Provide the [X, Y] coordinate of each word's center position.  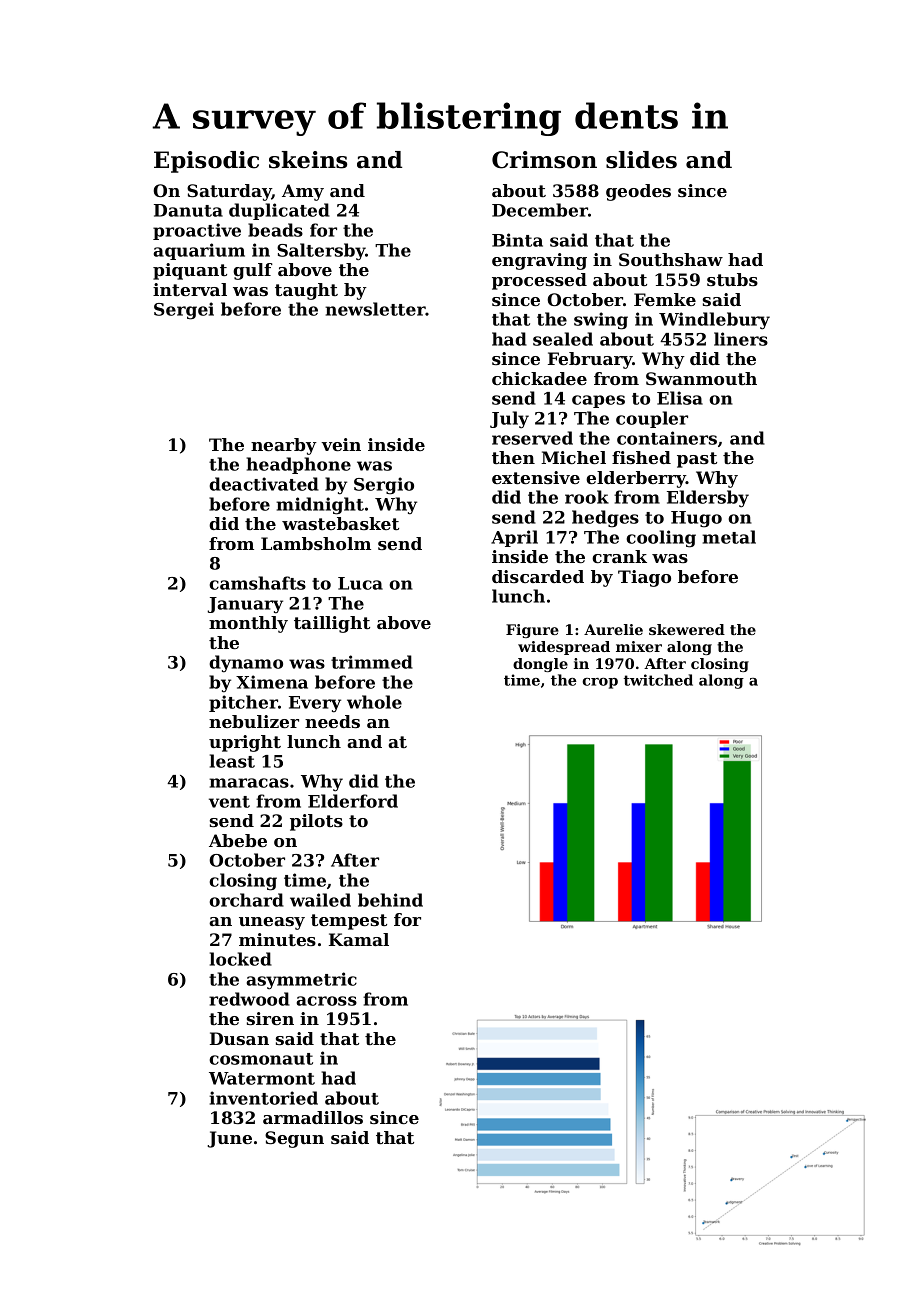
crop [600, 683]
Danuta [188, 210]
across [326, 1001]
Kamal [359, 939]
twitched [658, 680]
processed [539, 281]
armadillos [313, 1117]
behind [390, 900]
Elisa [680, 398]
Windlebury [714, 321]
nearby [284, 446]
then [513, 457]
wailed [320, 900]
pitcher [243, 703]
